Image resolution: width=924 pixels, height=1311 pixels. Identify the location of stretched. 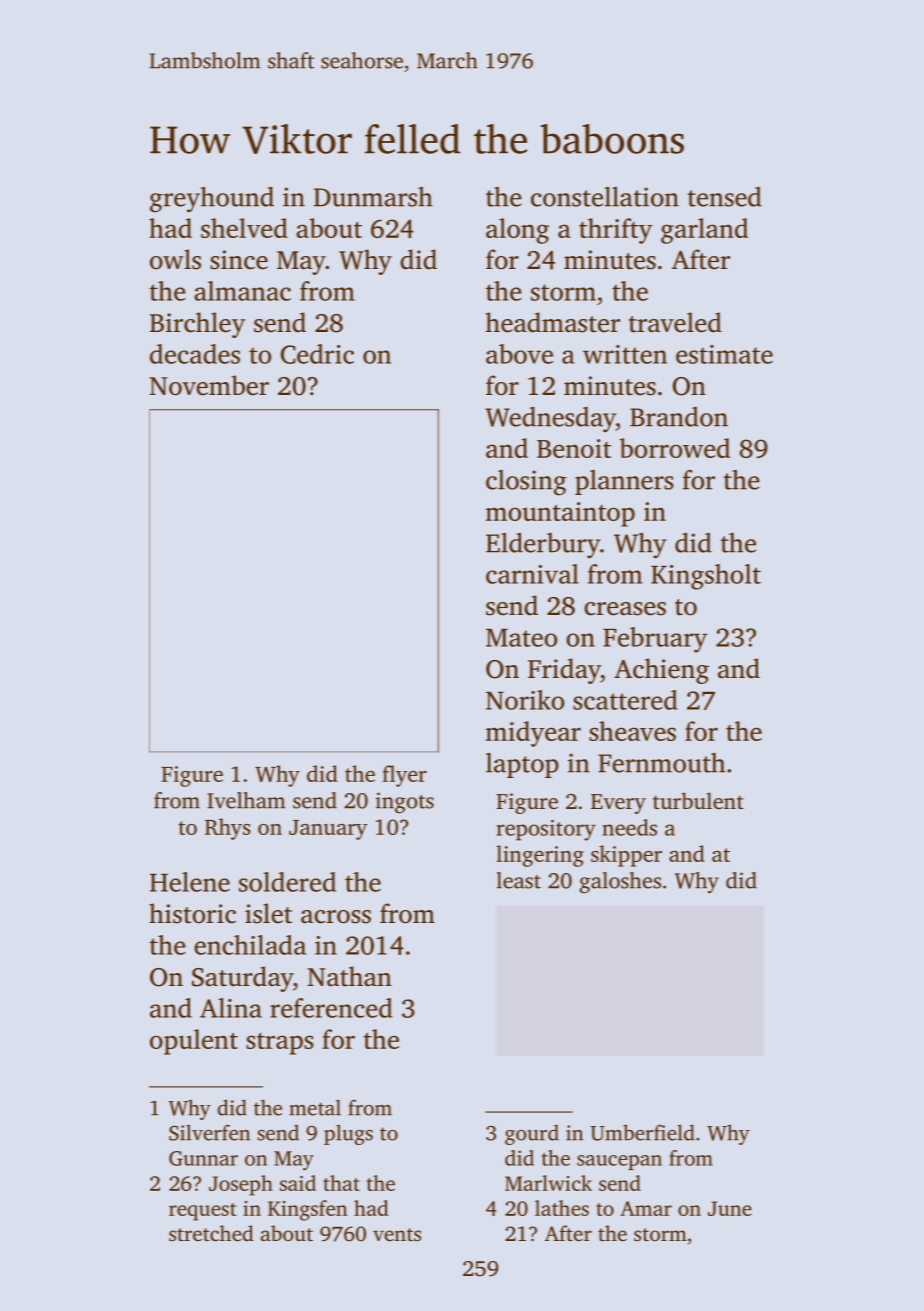
(211, 1233).
